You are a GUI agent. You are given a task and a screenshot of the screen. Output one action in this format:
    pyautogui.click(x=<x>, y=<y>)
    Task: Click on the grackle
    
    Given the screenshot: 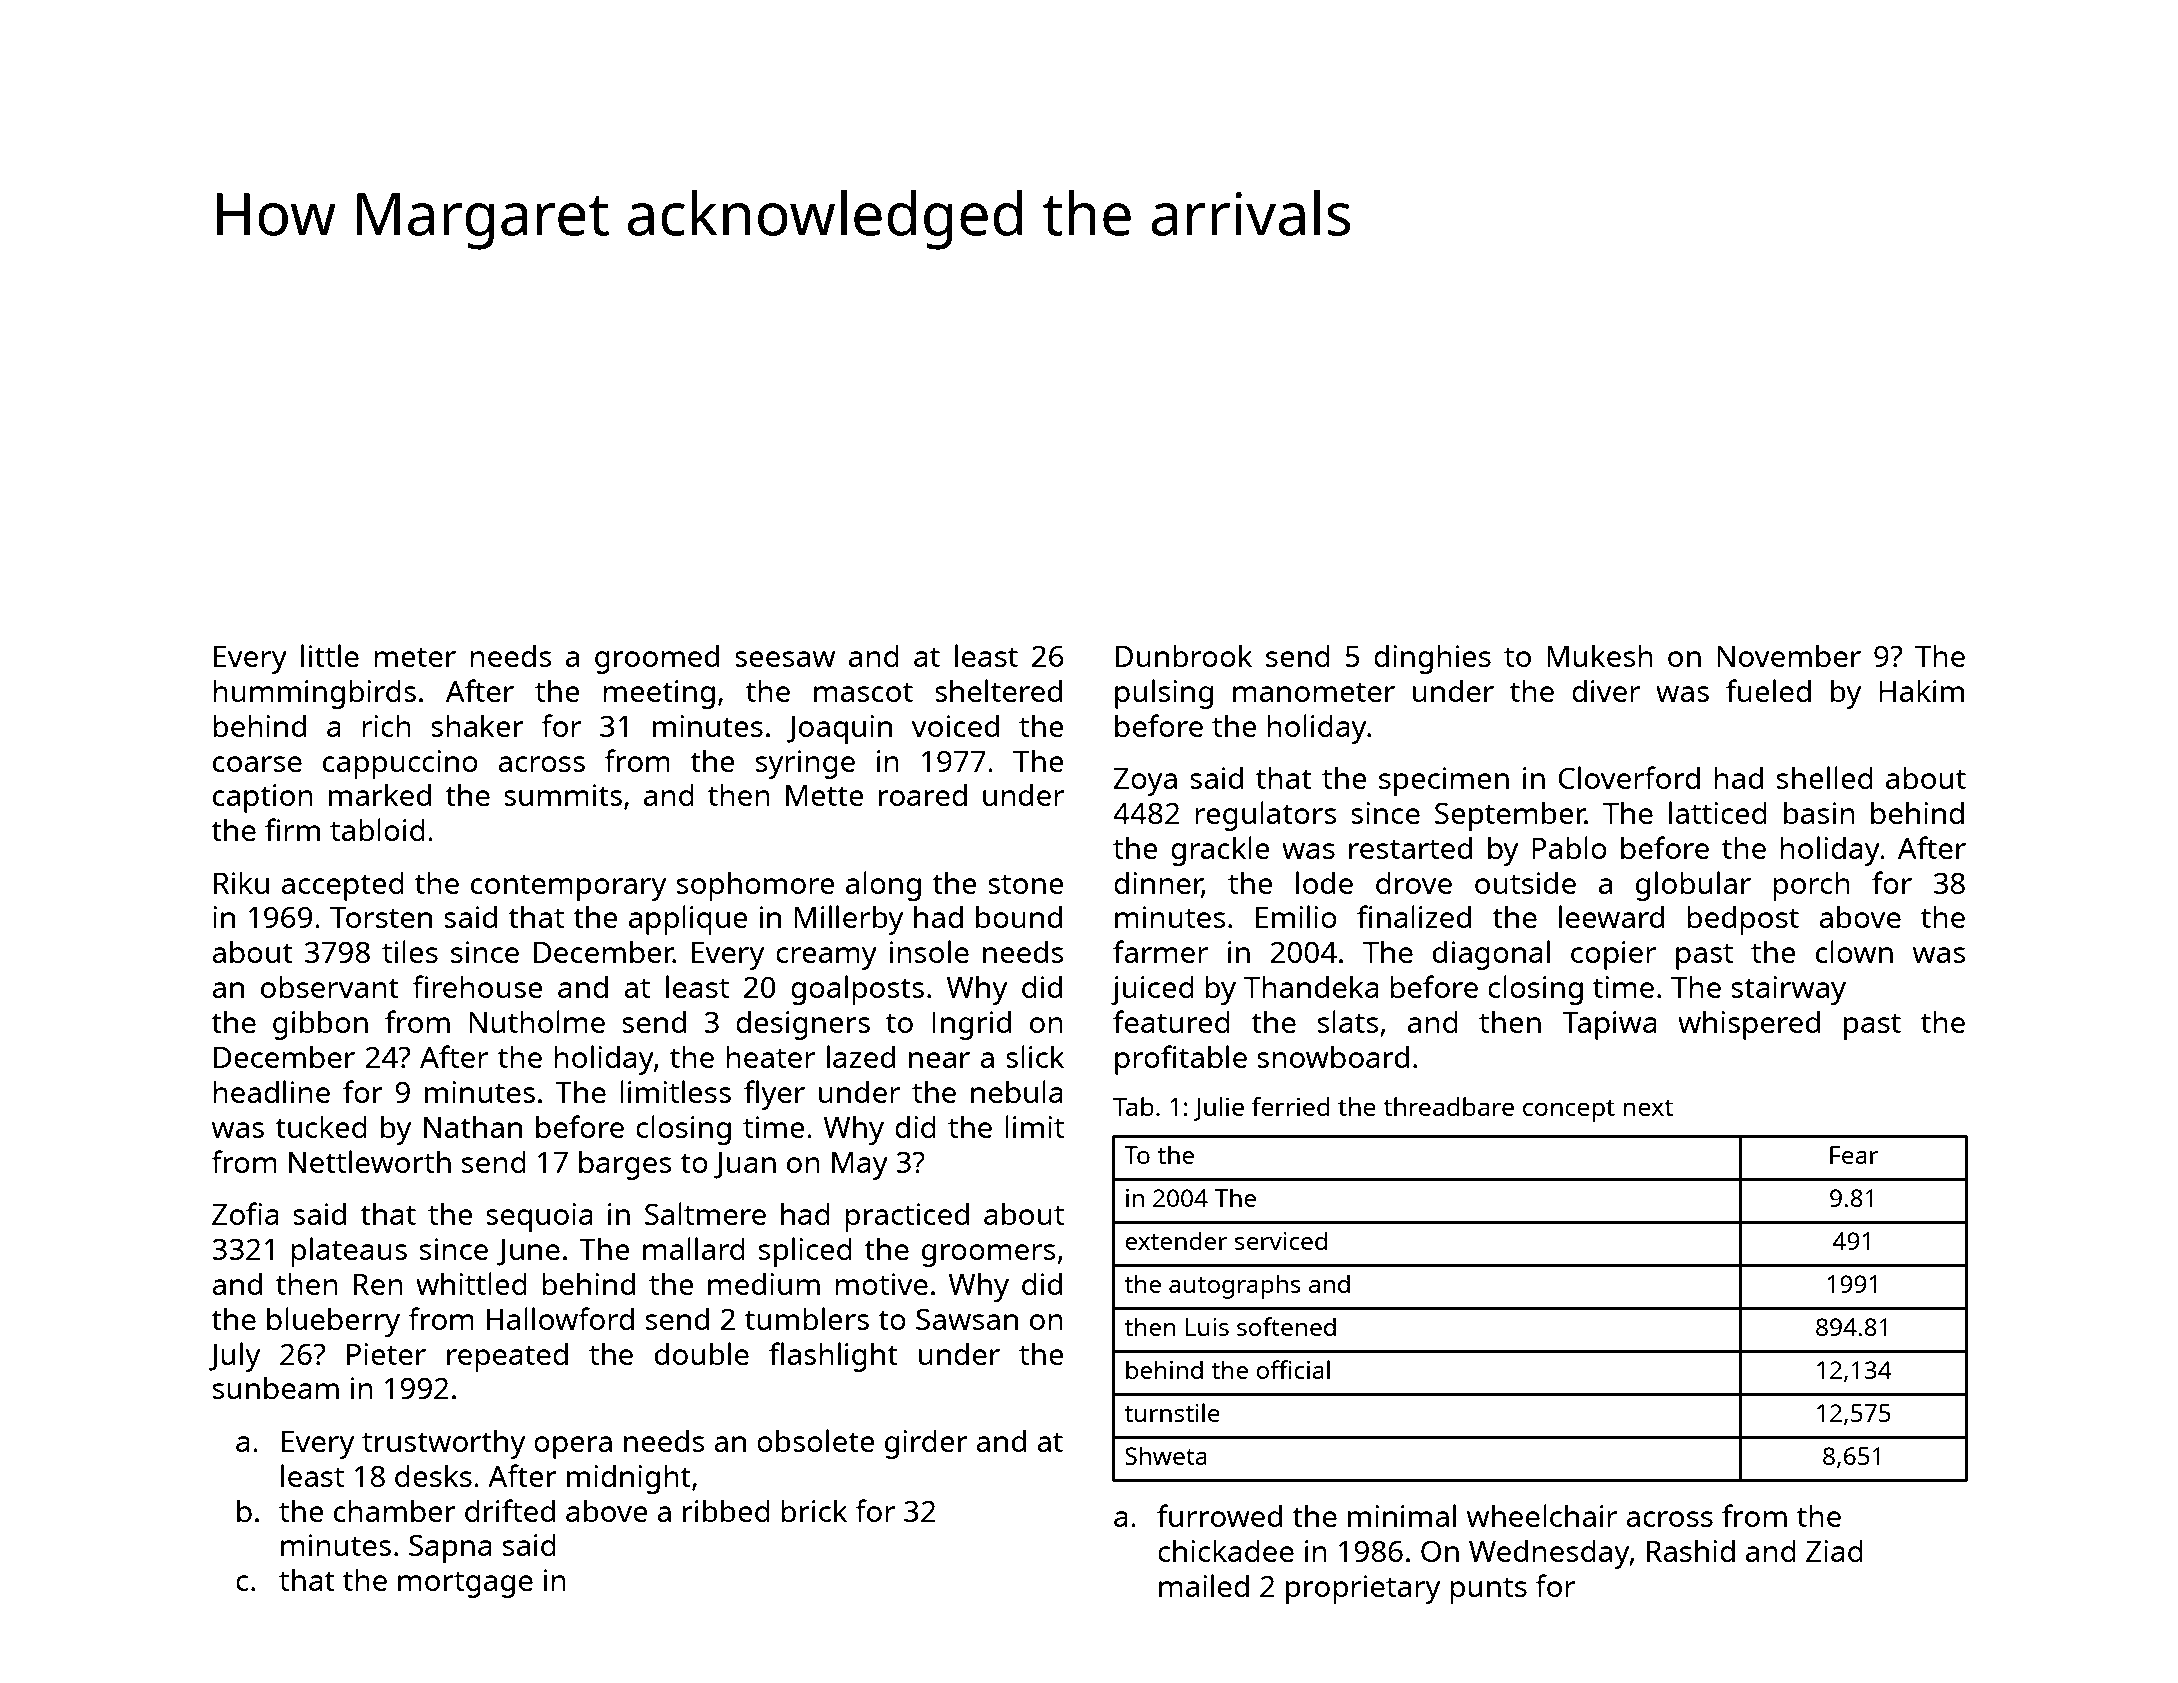 What is the action you would take?
    pyautogui.click(x=1220, y=851)
